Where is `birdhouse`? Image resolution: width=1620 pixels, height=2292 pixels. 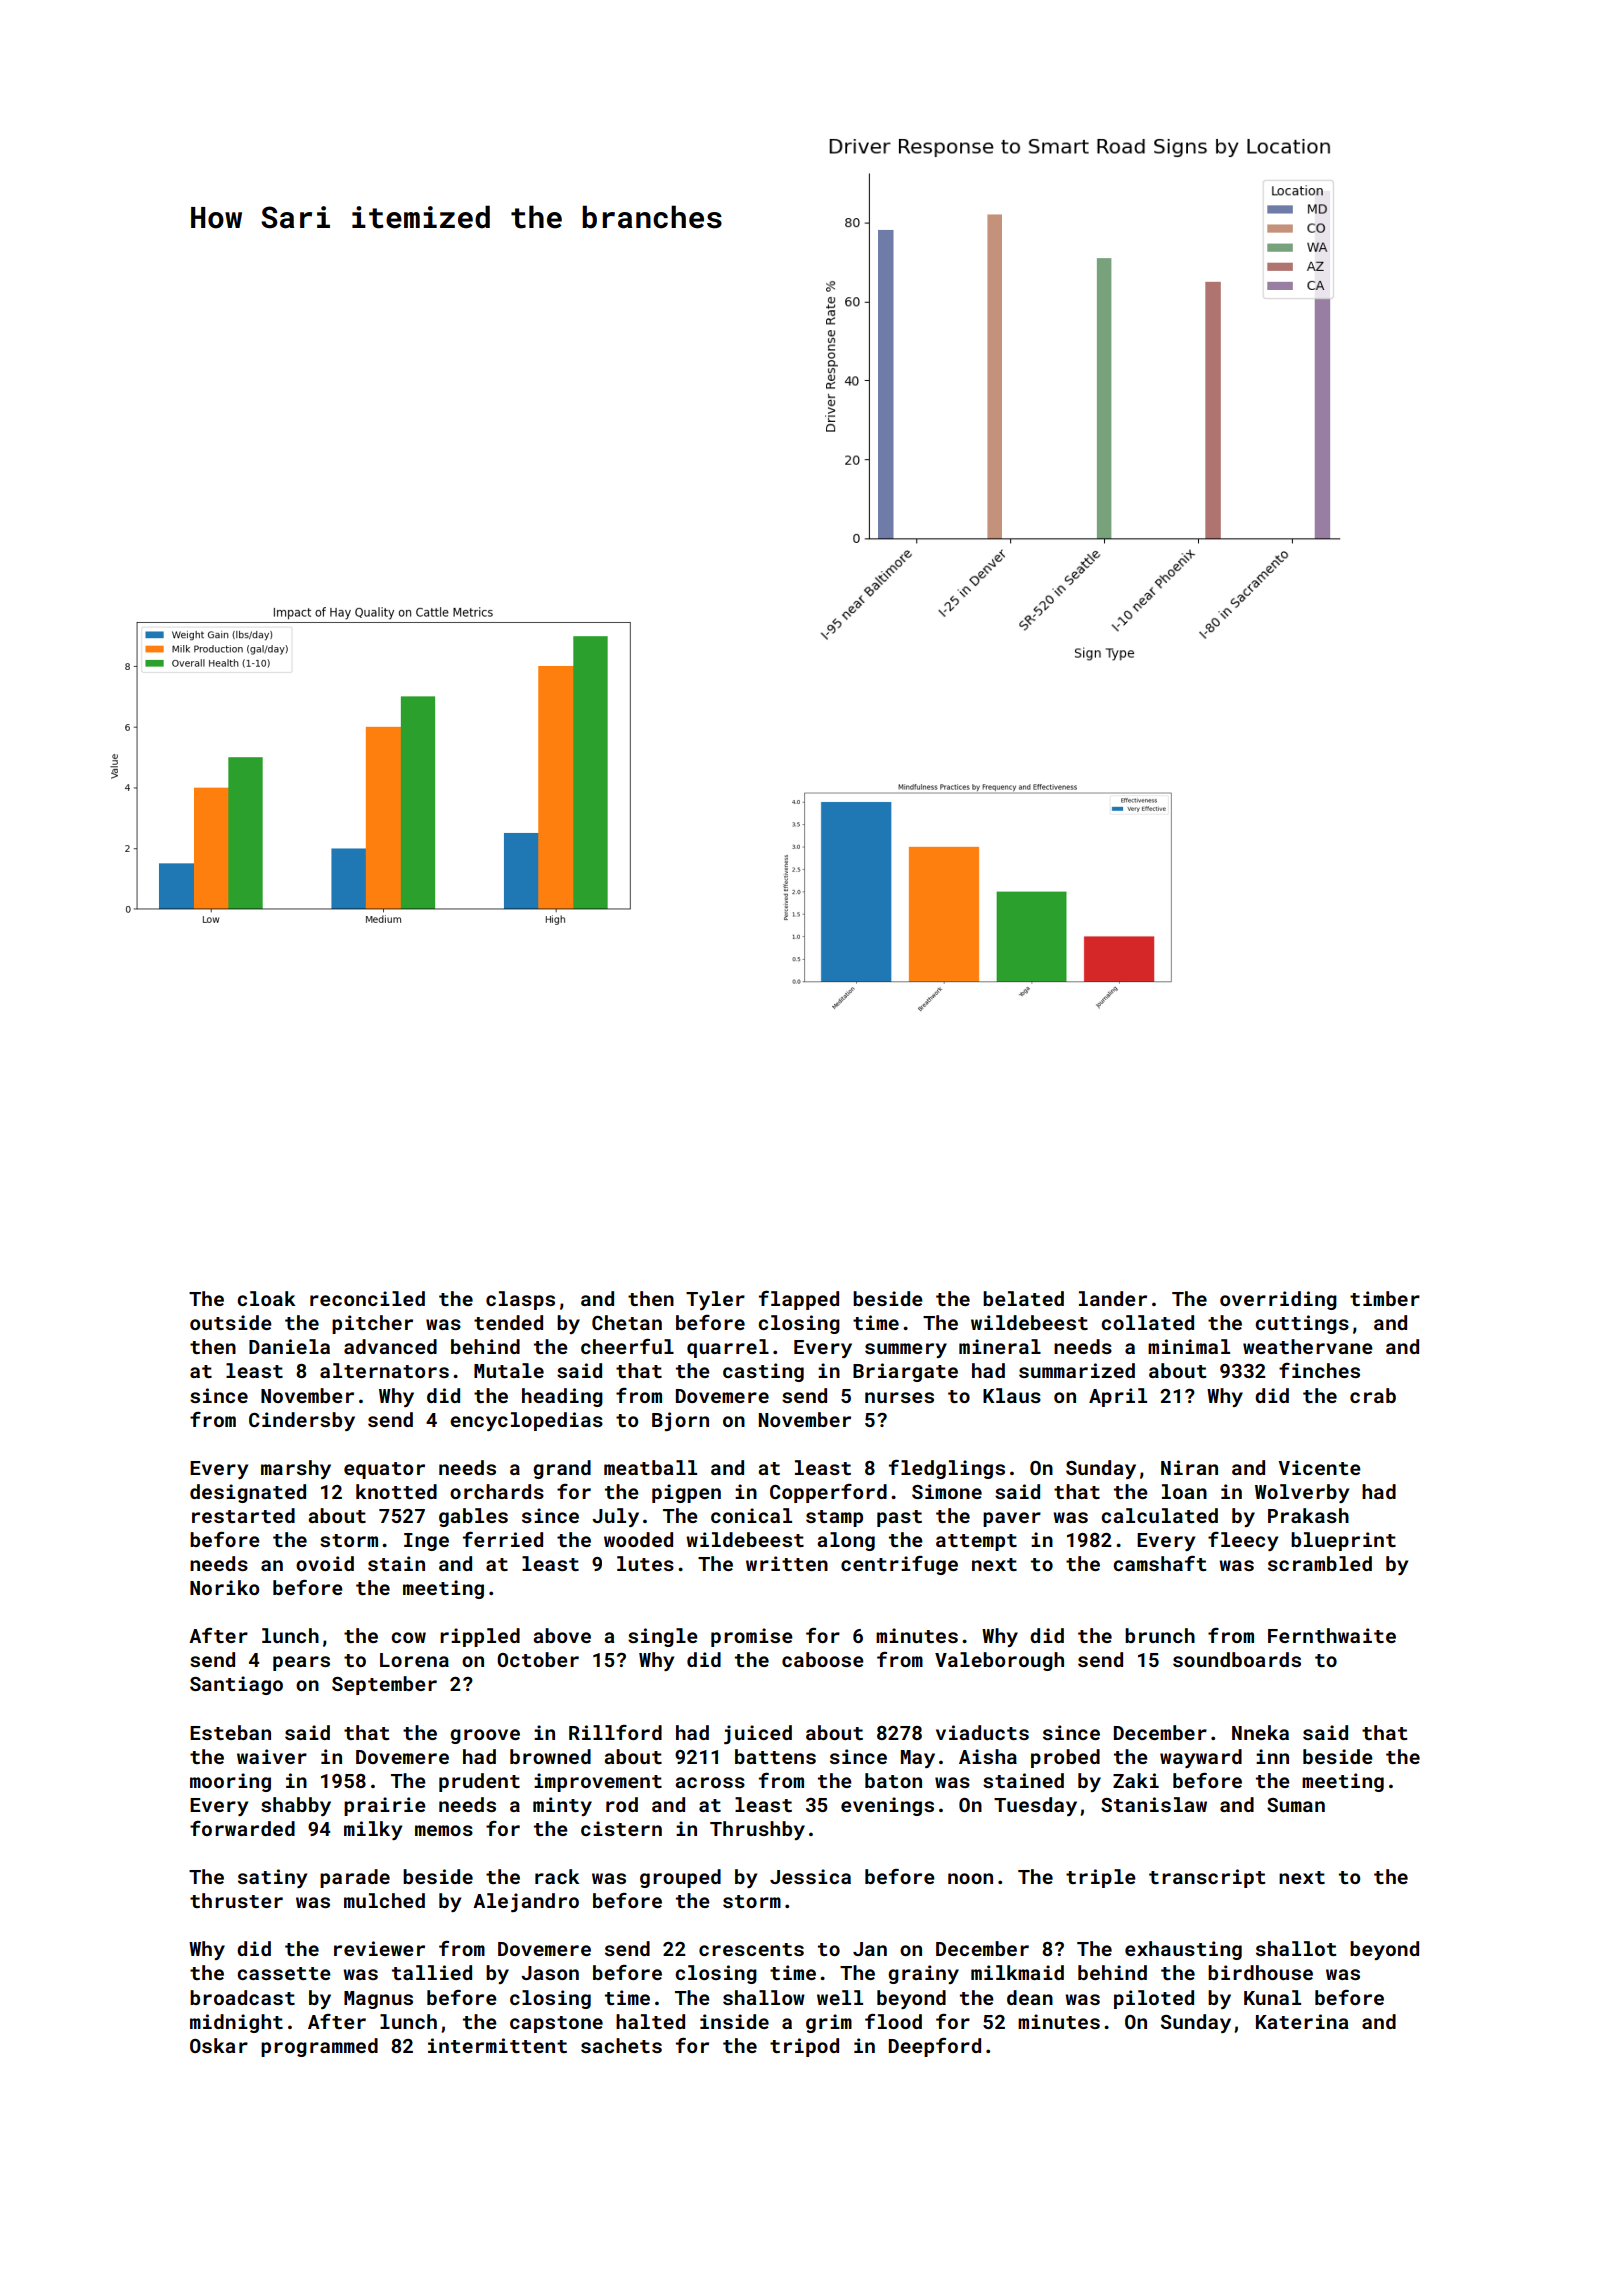
birdhouse is located at coordinates (1260, 1972).
